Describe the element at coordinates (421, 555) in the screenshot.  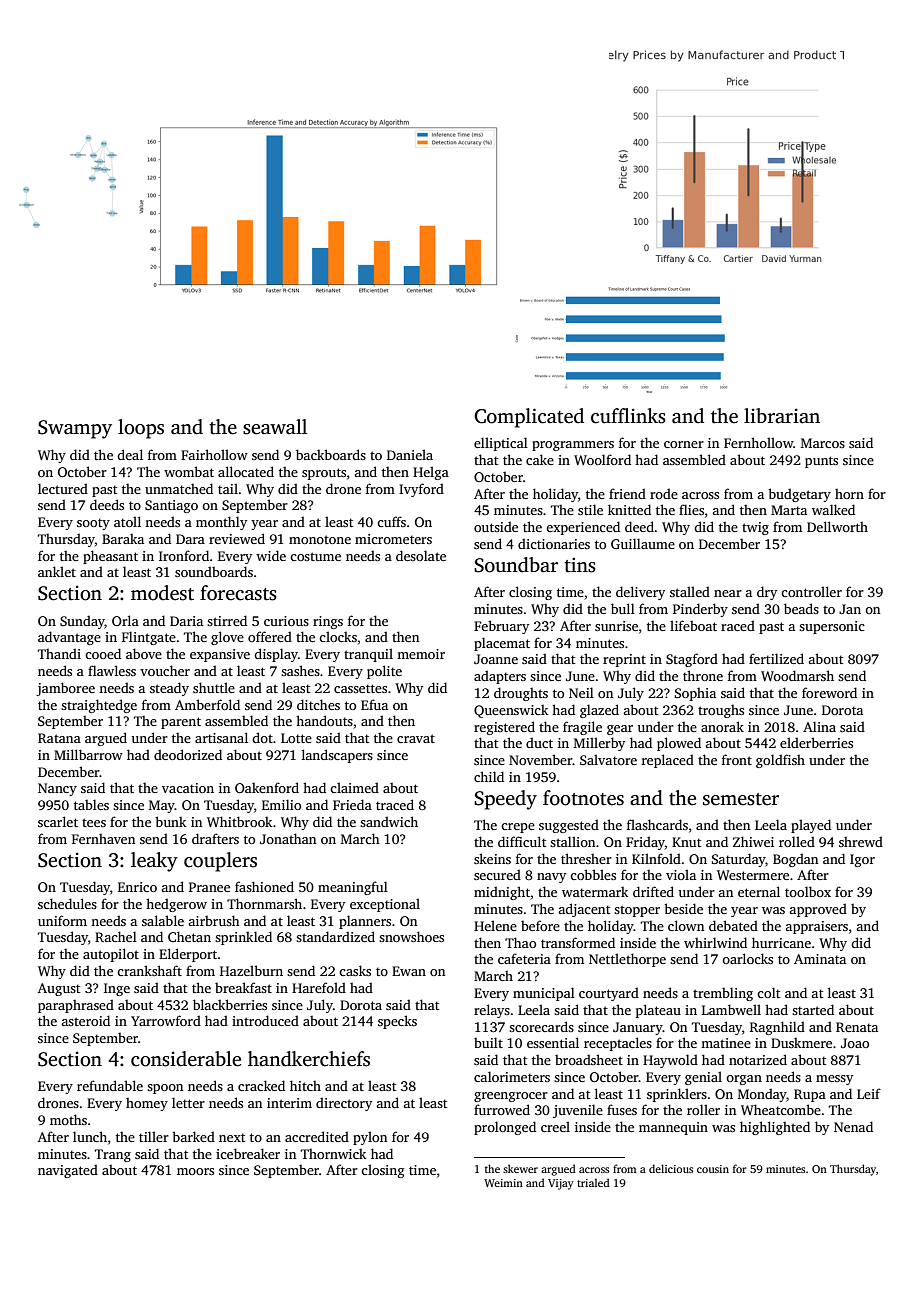
I see `desolate` at that location.
